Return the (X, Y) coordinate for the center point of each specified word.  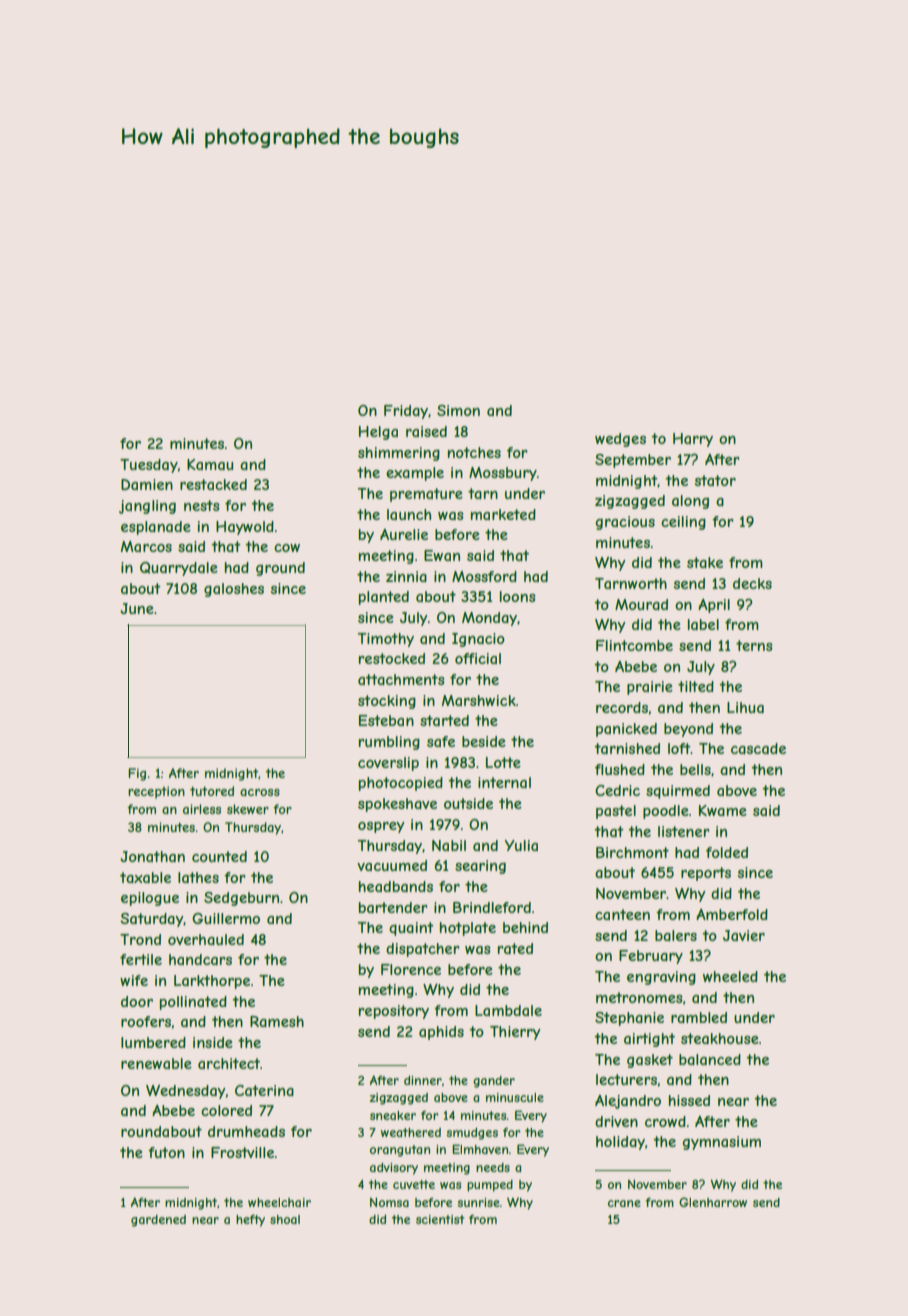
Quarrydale (179, 569)
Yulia (521, 845)
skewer (248, 809)
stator (715, 480)
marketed (503, 514)
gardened (158, 1221)
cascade (758, 748)
